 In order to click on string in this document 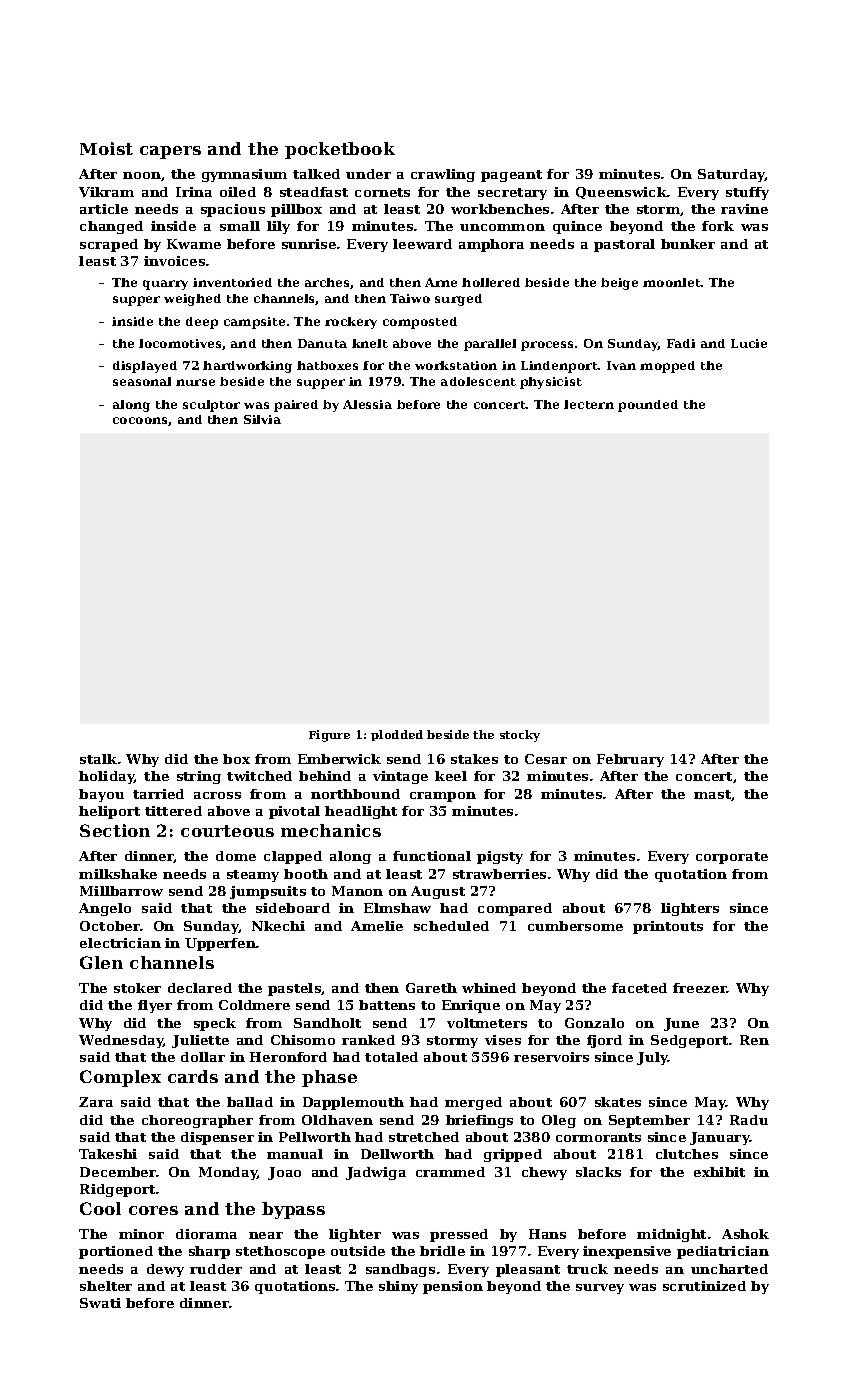, I will do `click(199, 777)`.
